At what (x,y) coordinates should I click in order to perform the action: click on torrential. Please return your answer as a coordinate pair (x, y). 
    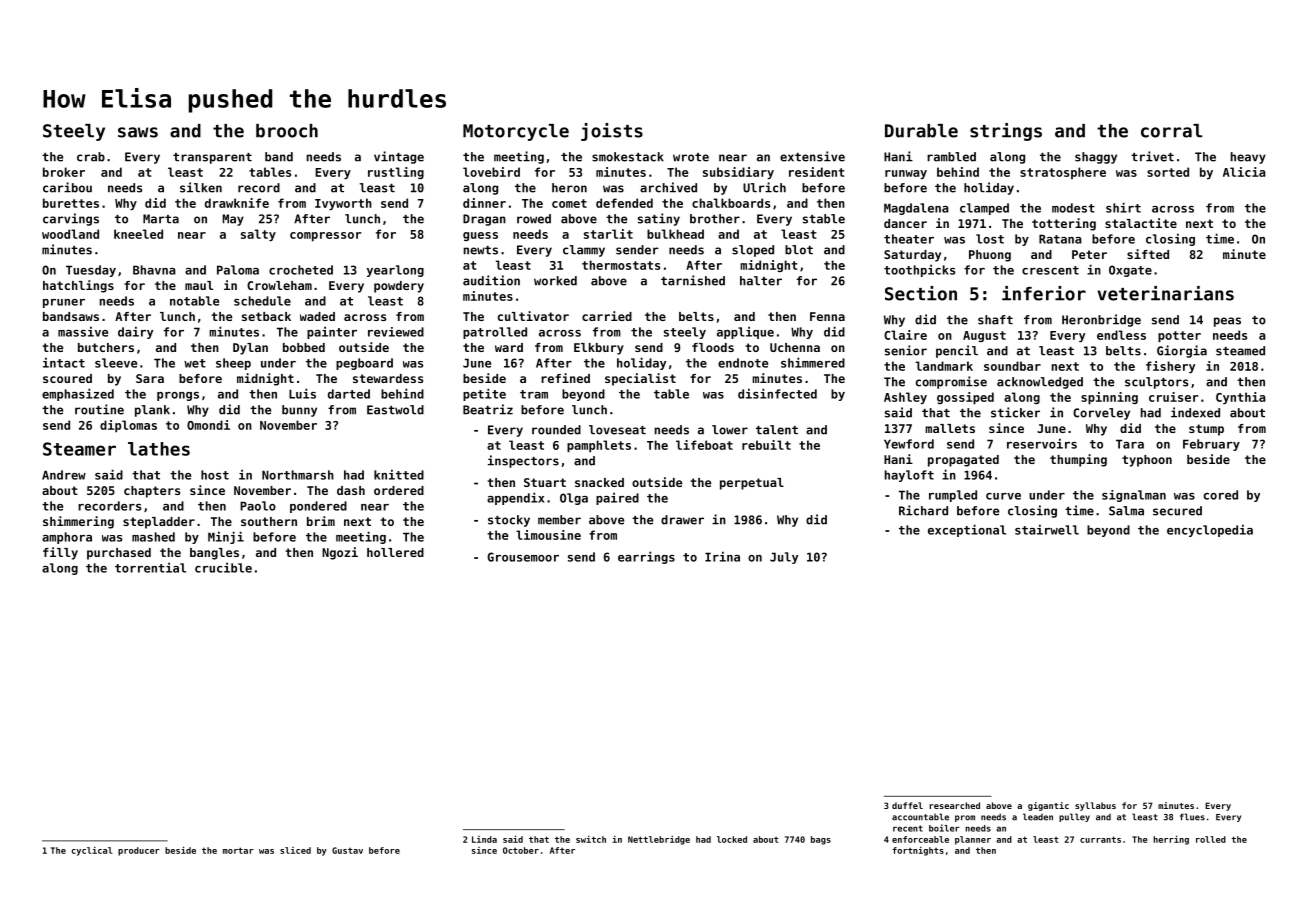
    Looking at the image, I should click on (150, 567).
